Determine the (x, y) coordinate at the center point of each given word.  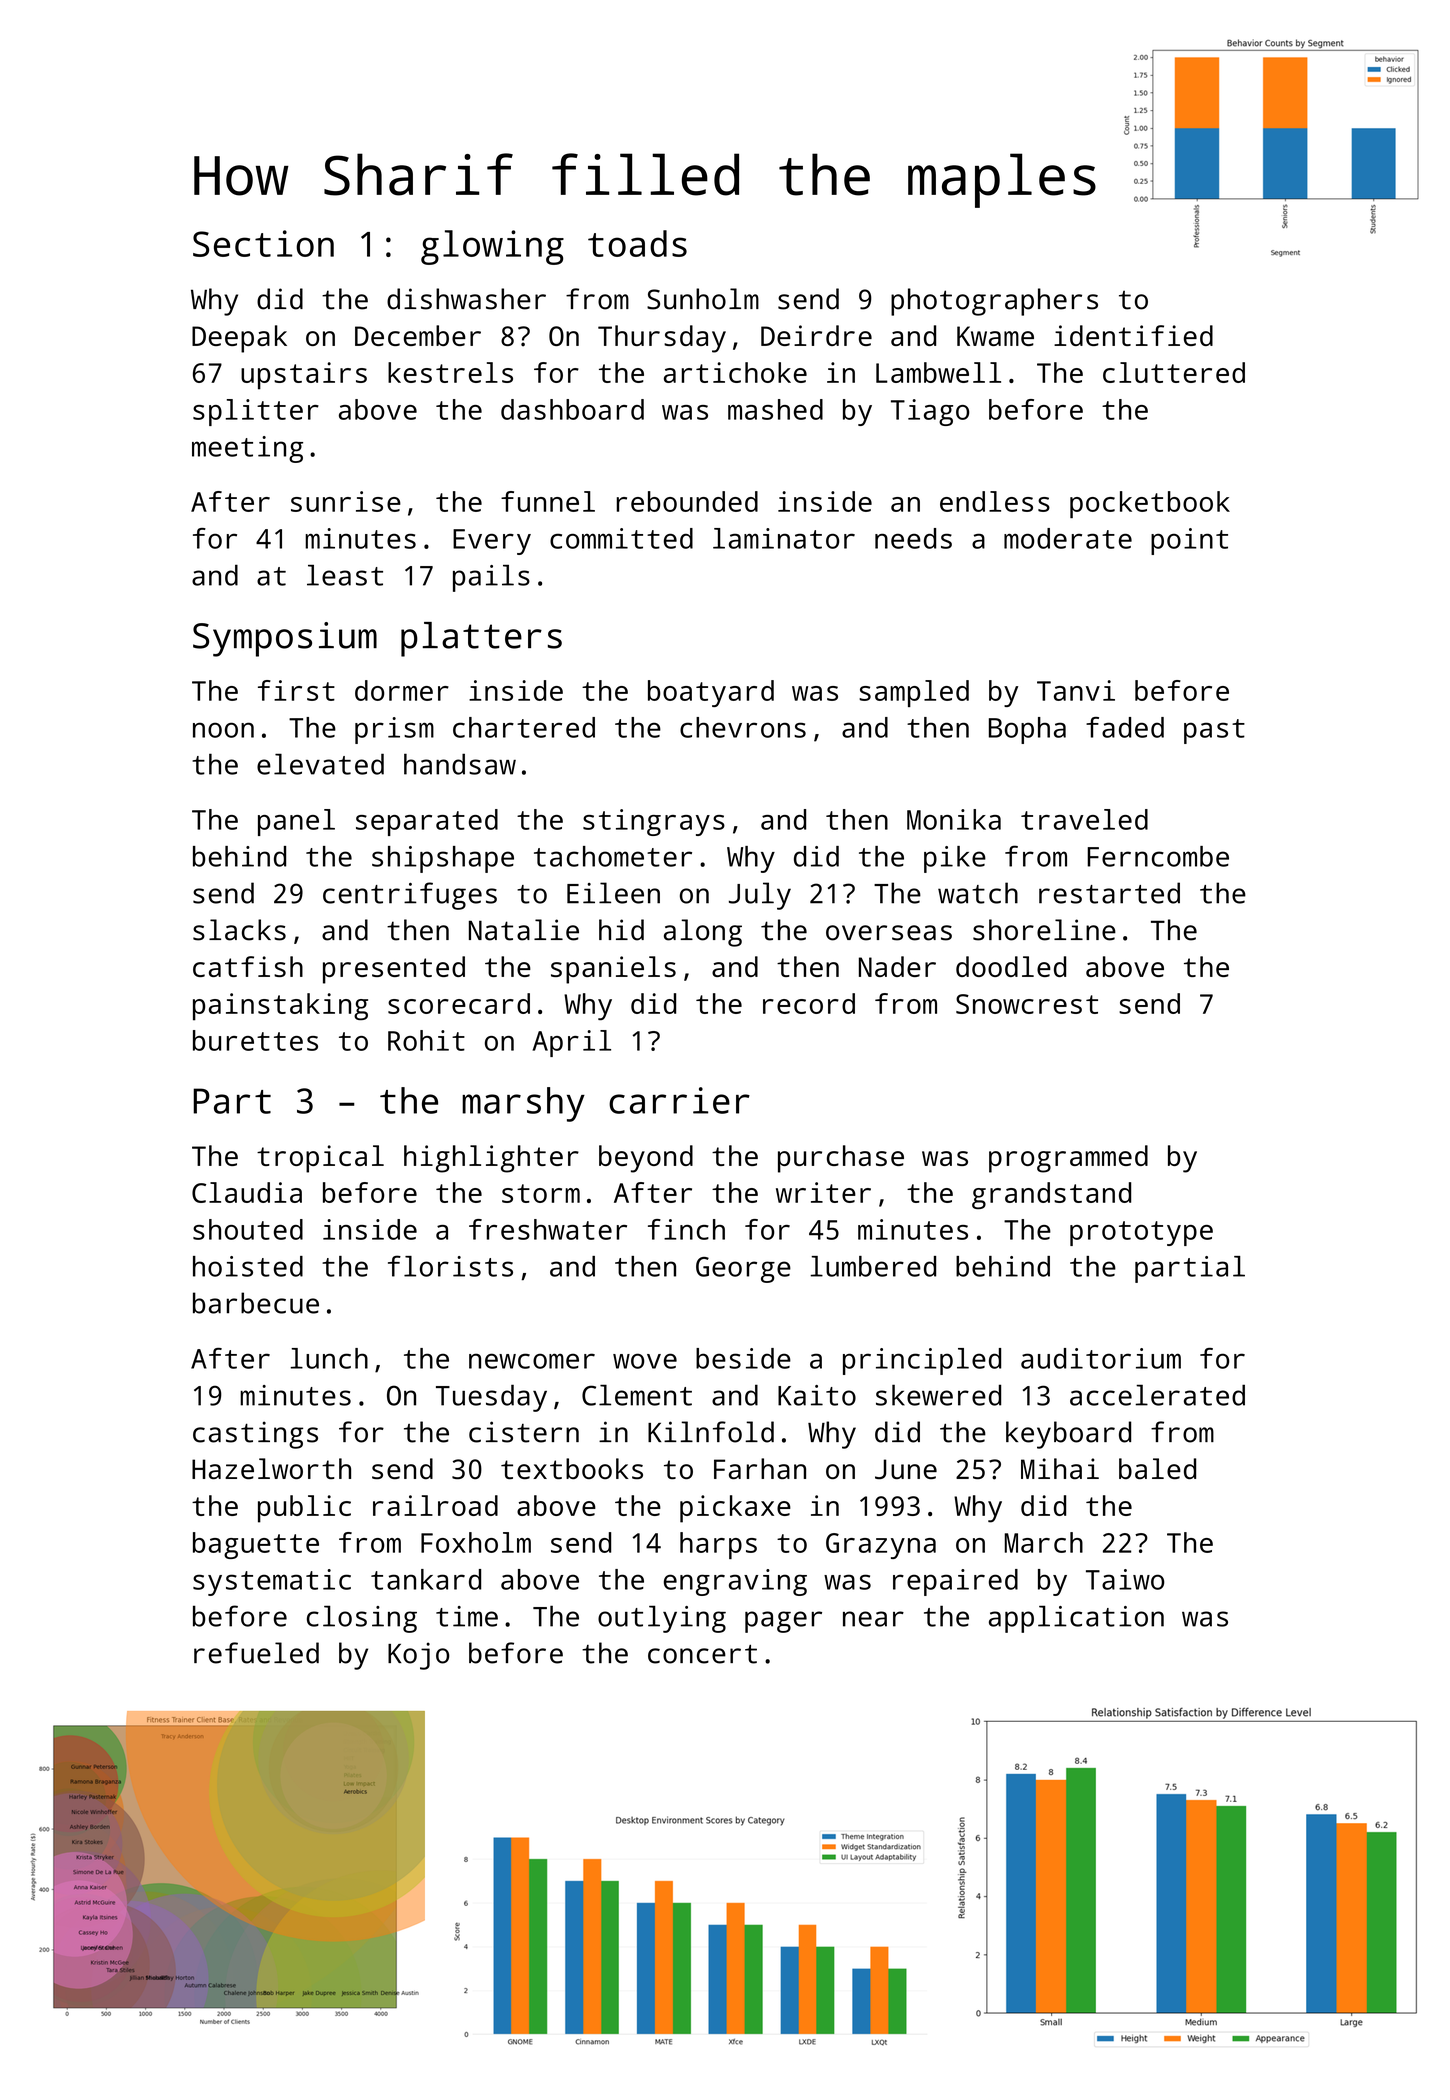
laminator (784, 538)
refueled (256, 1653)
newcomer (532, 1361)
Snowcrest (1027, 1004)
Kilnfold (711, 1432)
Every (492, 542)
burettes (255, 1040)
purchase (841, 1159)
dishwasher (466, 299)
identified (1133, 335)
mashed (775, 409)
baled (1157, 1469)
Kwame (995, 336)
